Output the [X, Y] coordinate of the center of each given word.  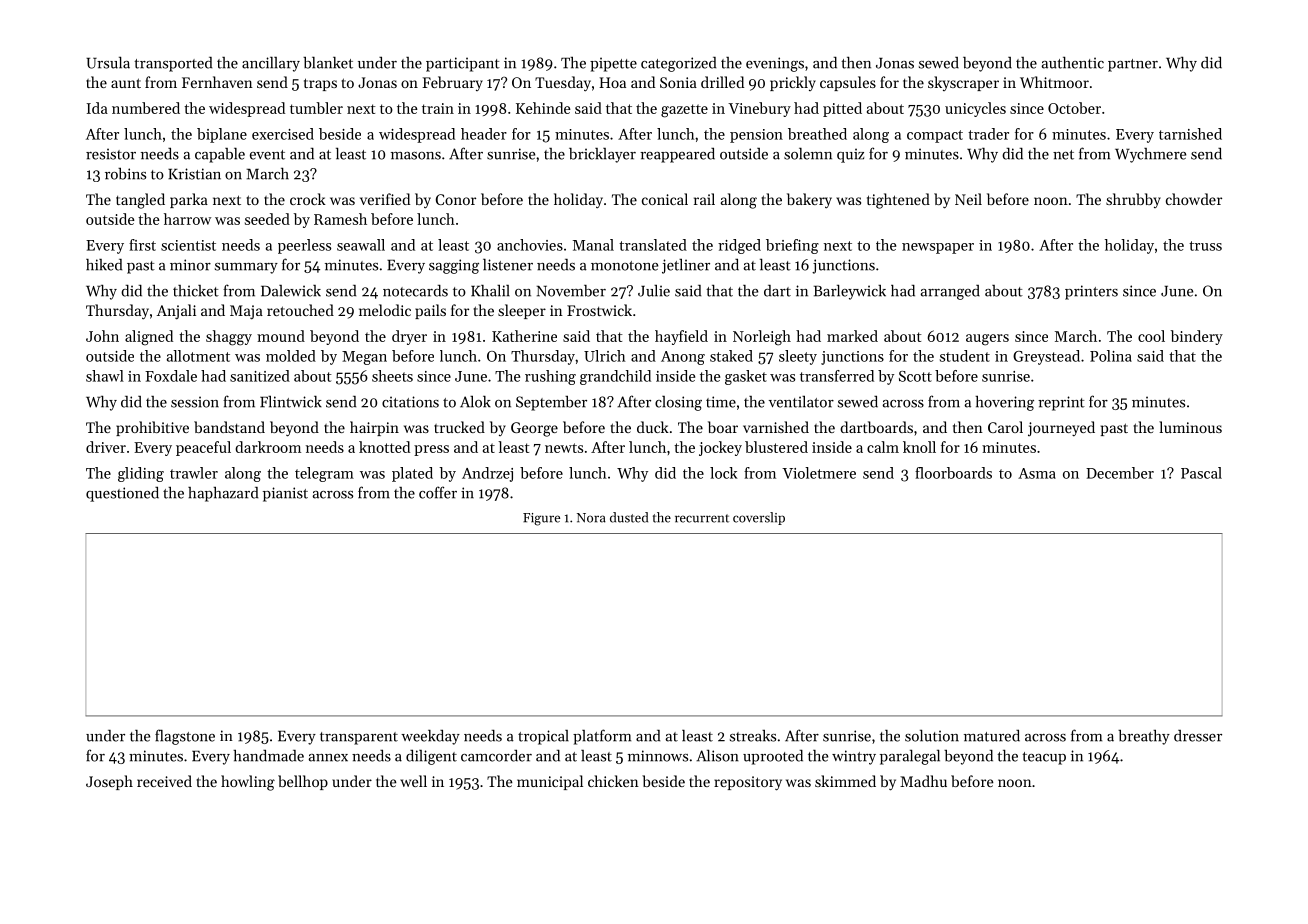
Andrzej [487, 474]
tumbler [316, 108]
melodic [385, 310]
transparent [359, 738]
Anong [683, 358]
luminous [1190, 427]
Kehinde [543, 108]
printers [1091, 292]
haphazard [223, 494]
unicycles [975, 109]
